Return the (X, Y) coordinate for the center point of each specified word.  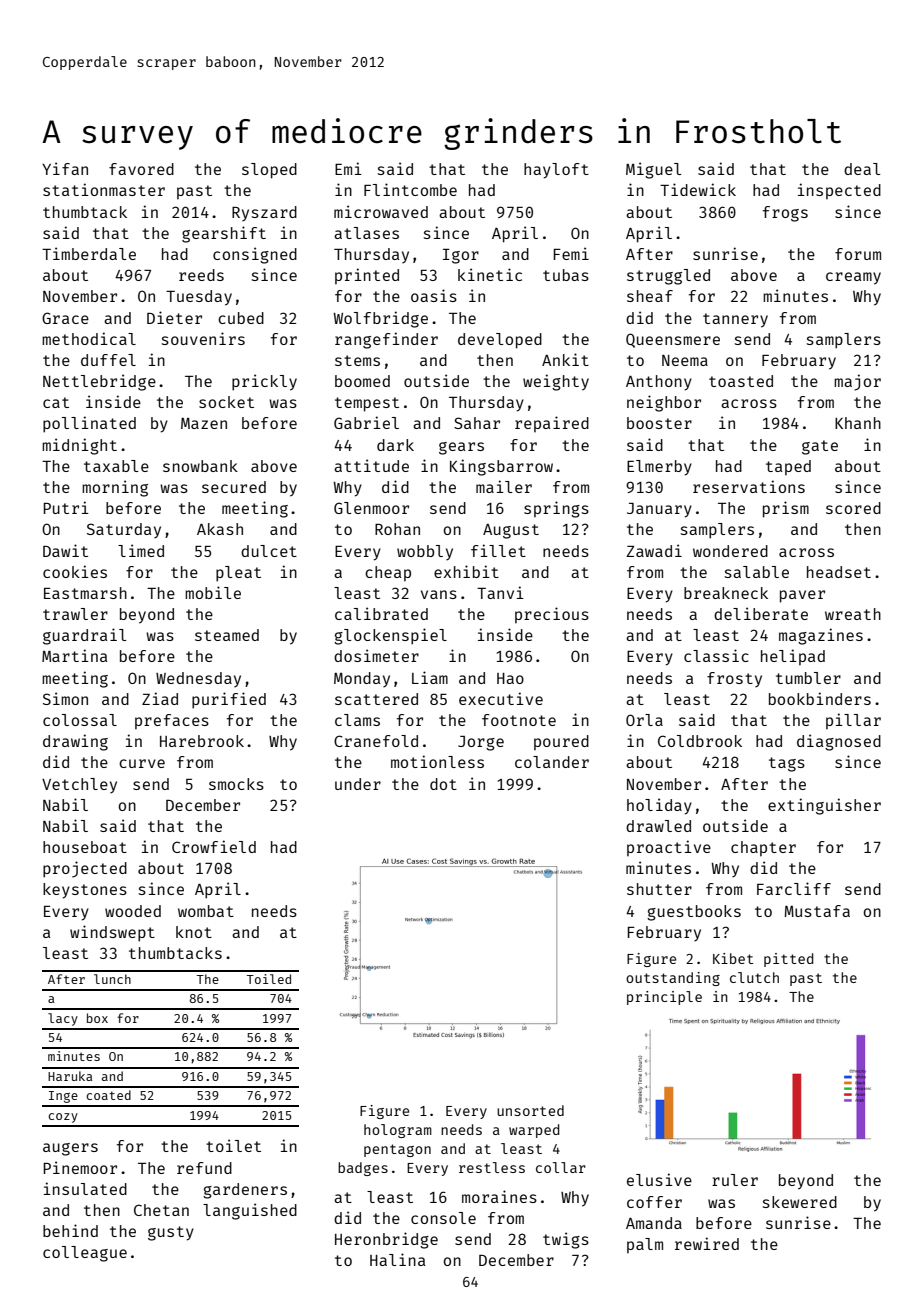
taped (788, 468)
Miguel (654, 170)
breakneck (726, 593)
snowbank (200, 466)
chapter (763, 849)
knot (194, 932)
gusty (171, 1233)
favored (141, 169)
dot (443, 784)
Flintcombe (410, 189)
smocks (236, 784)
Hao (510, 678)
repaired (552, 424)
